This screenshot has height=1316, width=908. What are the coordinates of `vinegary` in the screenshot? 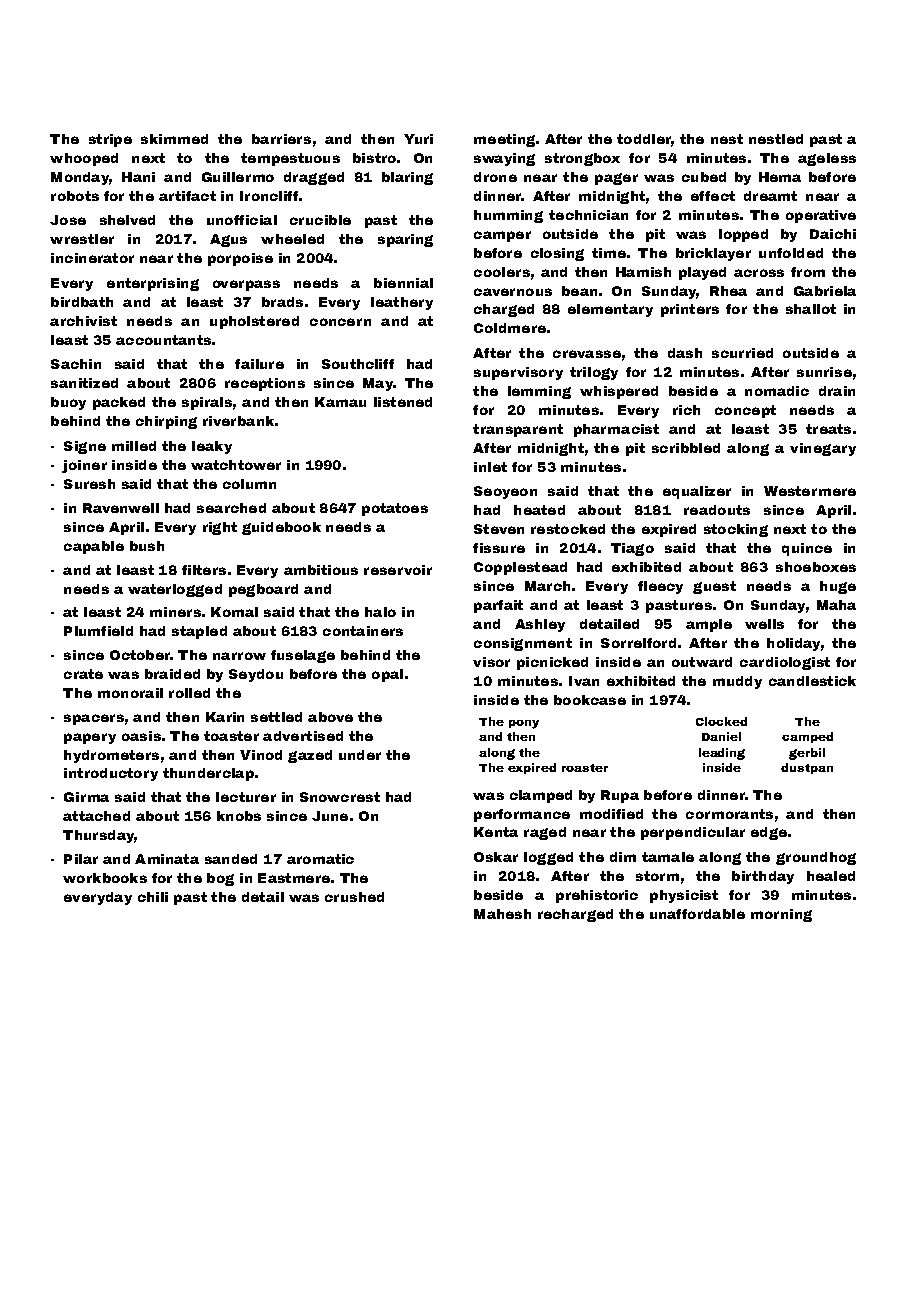 It's located at (823, 449).
